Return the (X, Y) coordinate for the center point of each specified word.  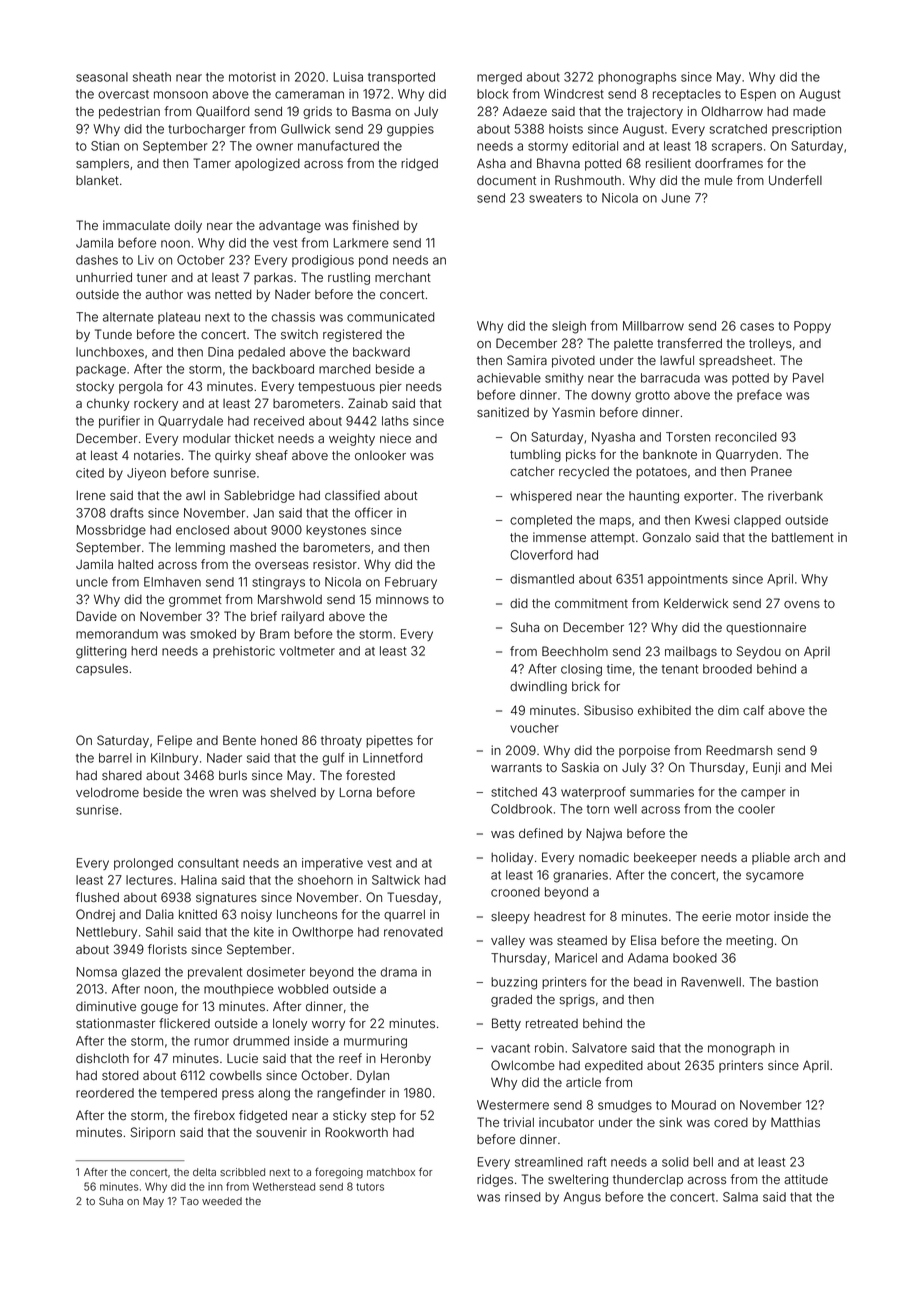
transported (401, 78)
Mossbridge (111, 531)
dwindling (538, 687)
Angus (582, 1198)
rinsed (522, 1197)
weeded (222, 1201)
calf (753, 710)
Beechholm (575, 651)
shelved (293, 793)
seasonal (102, 77)
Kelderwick (696, 603)
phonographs (637, 78)
